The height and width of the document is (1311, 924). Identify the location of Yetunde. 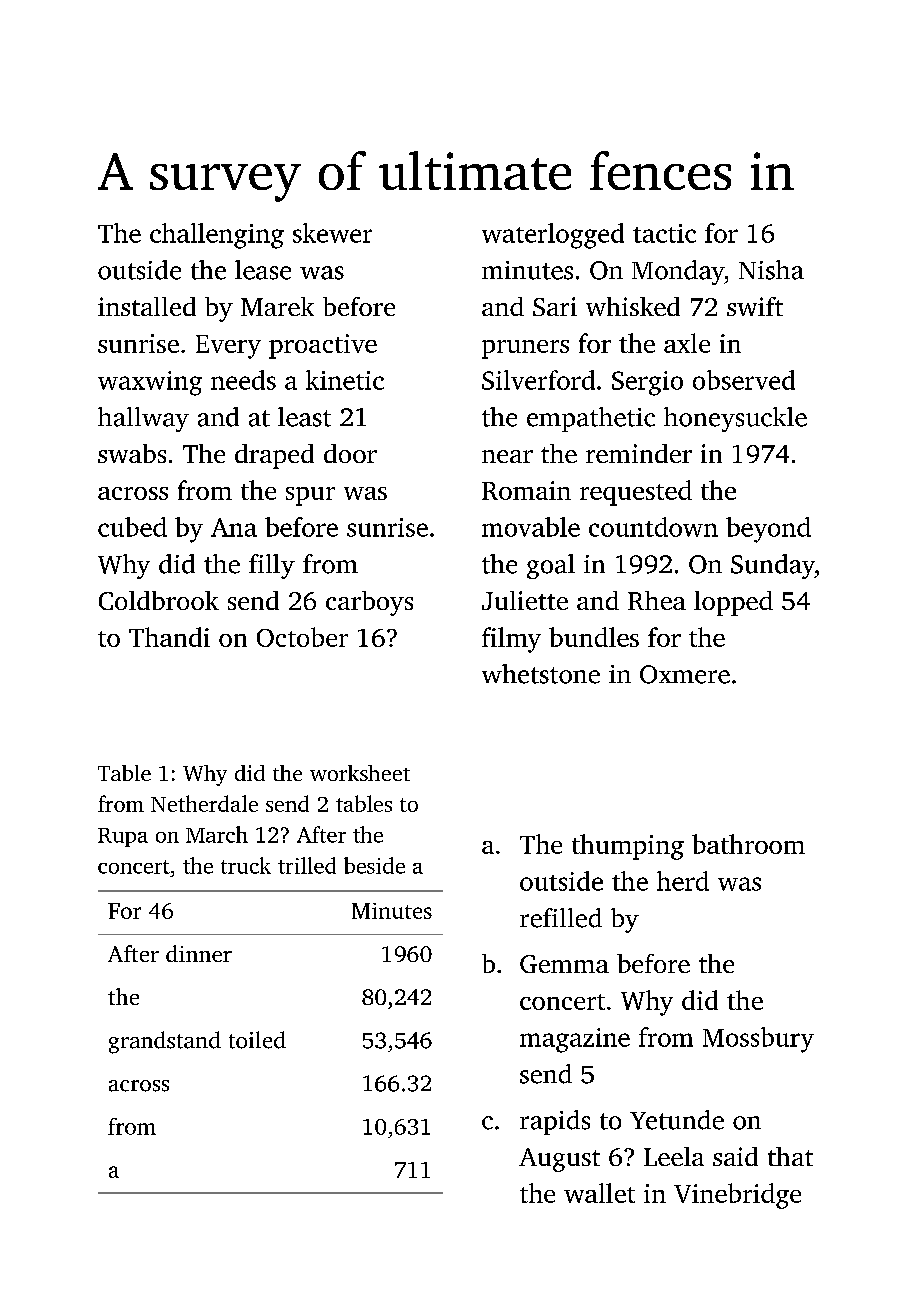
(677, 1120).
